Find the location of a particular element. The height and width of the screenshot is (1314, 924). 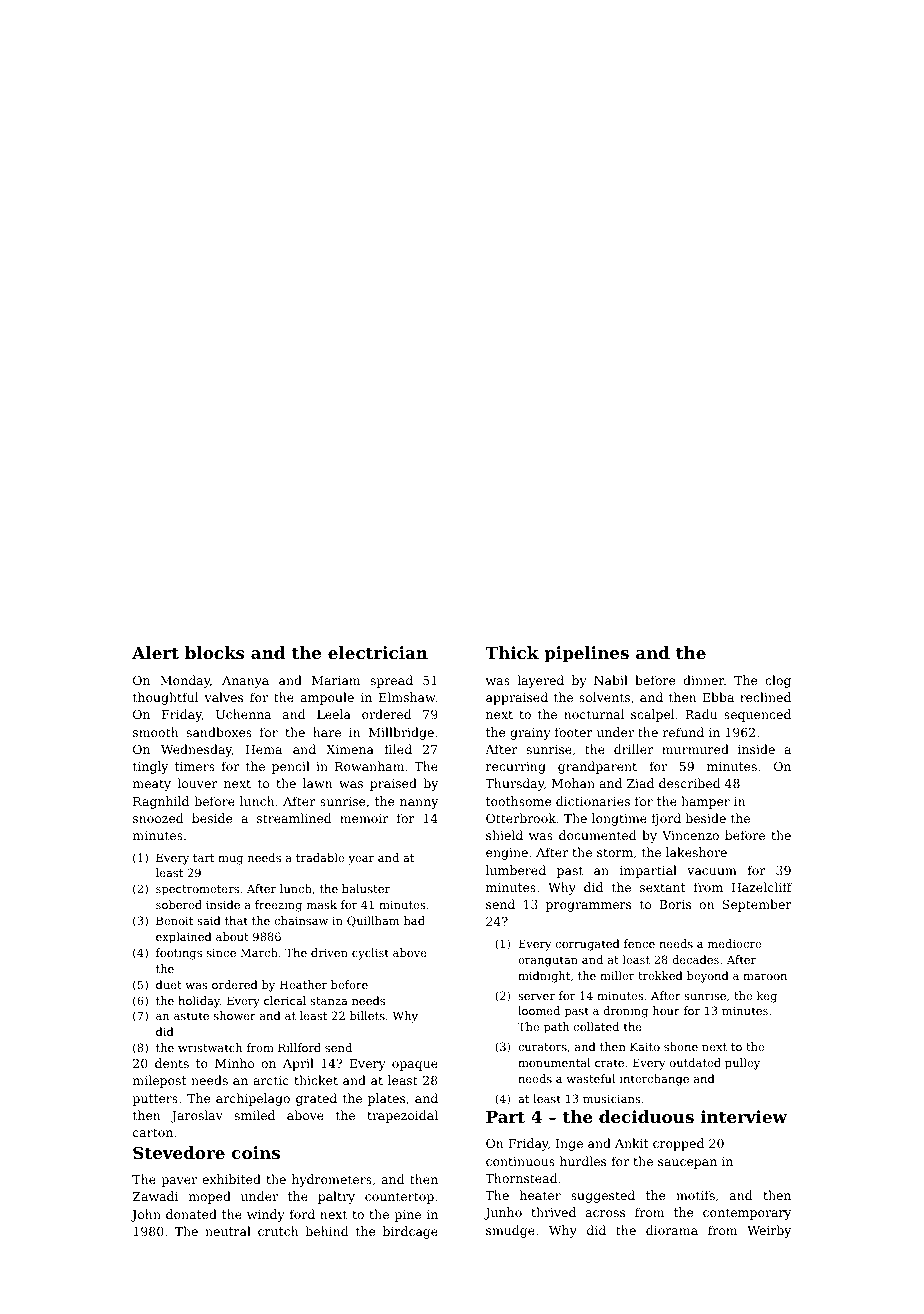

milepost is located at coordinates (159, 1081).
